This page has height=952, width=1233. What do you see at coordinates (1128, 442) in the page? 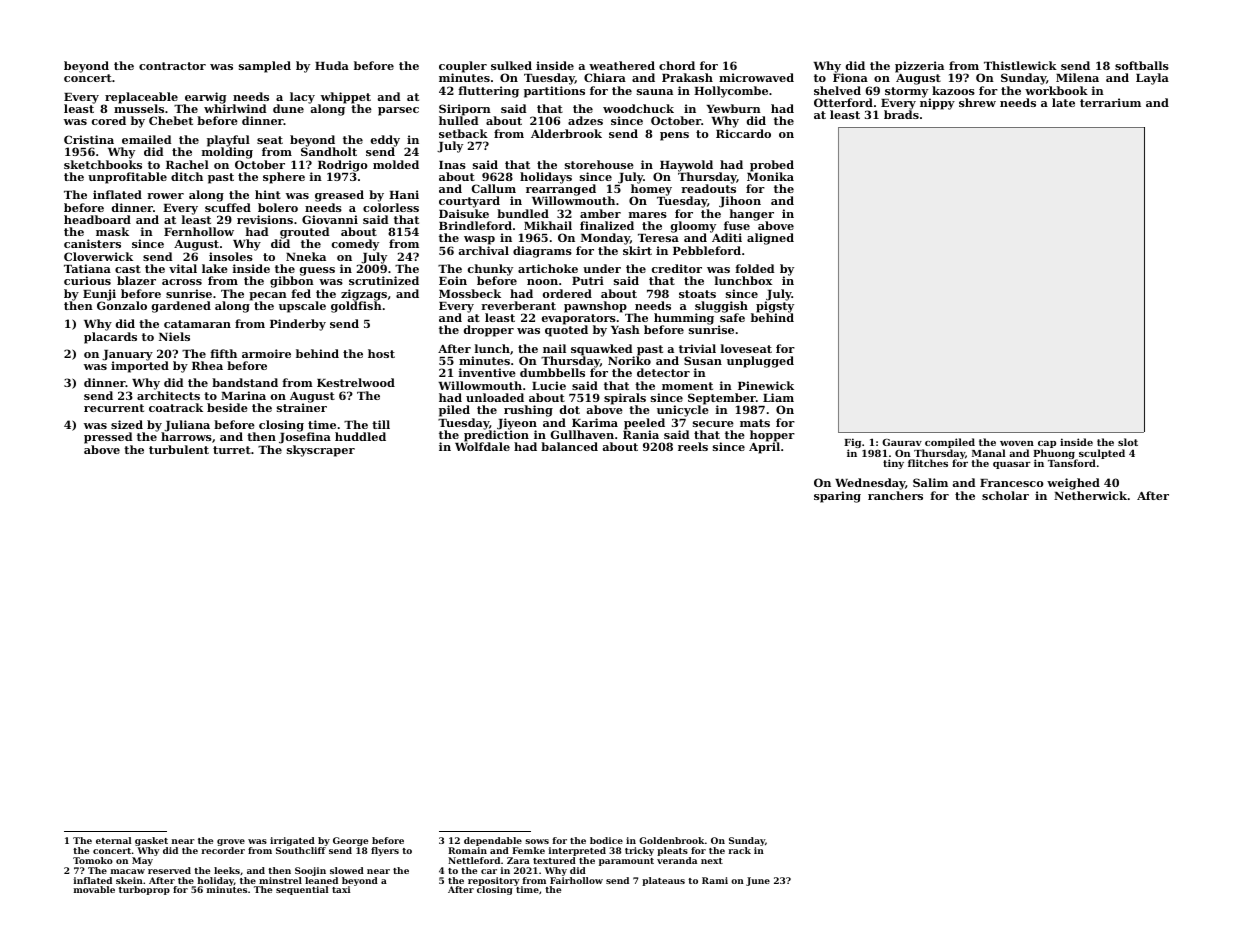
I see `slot` at bounding box center [1128, 442].
